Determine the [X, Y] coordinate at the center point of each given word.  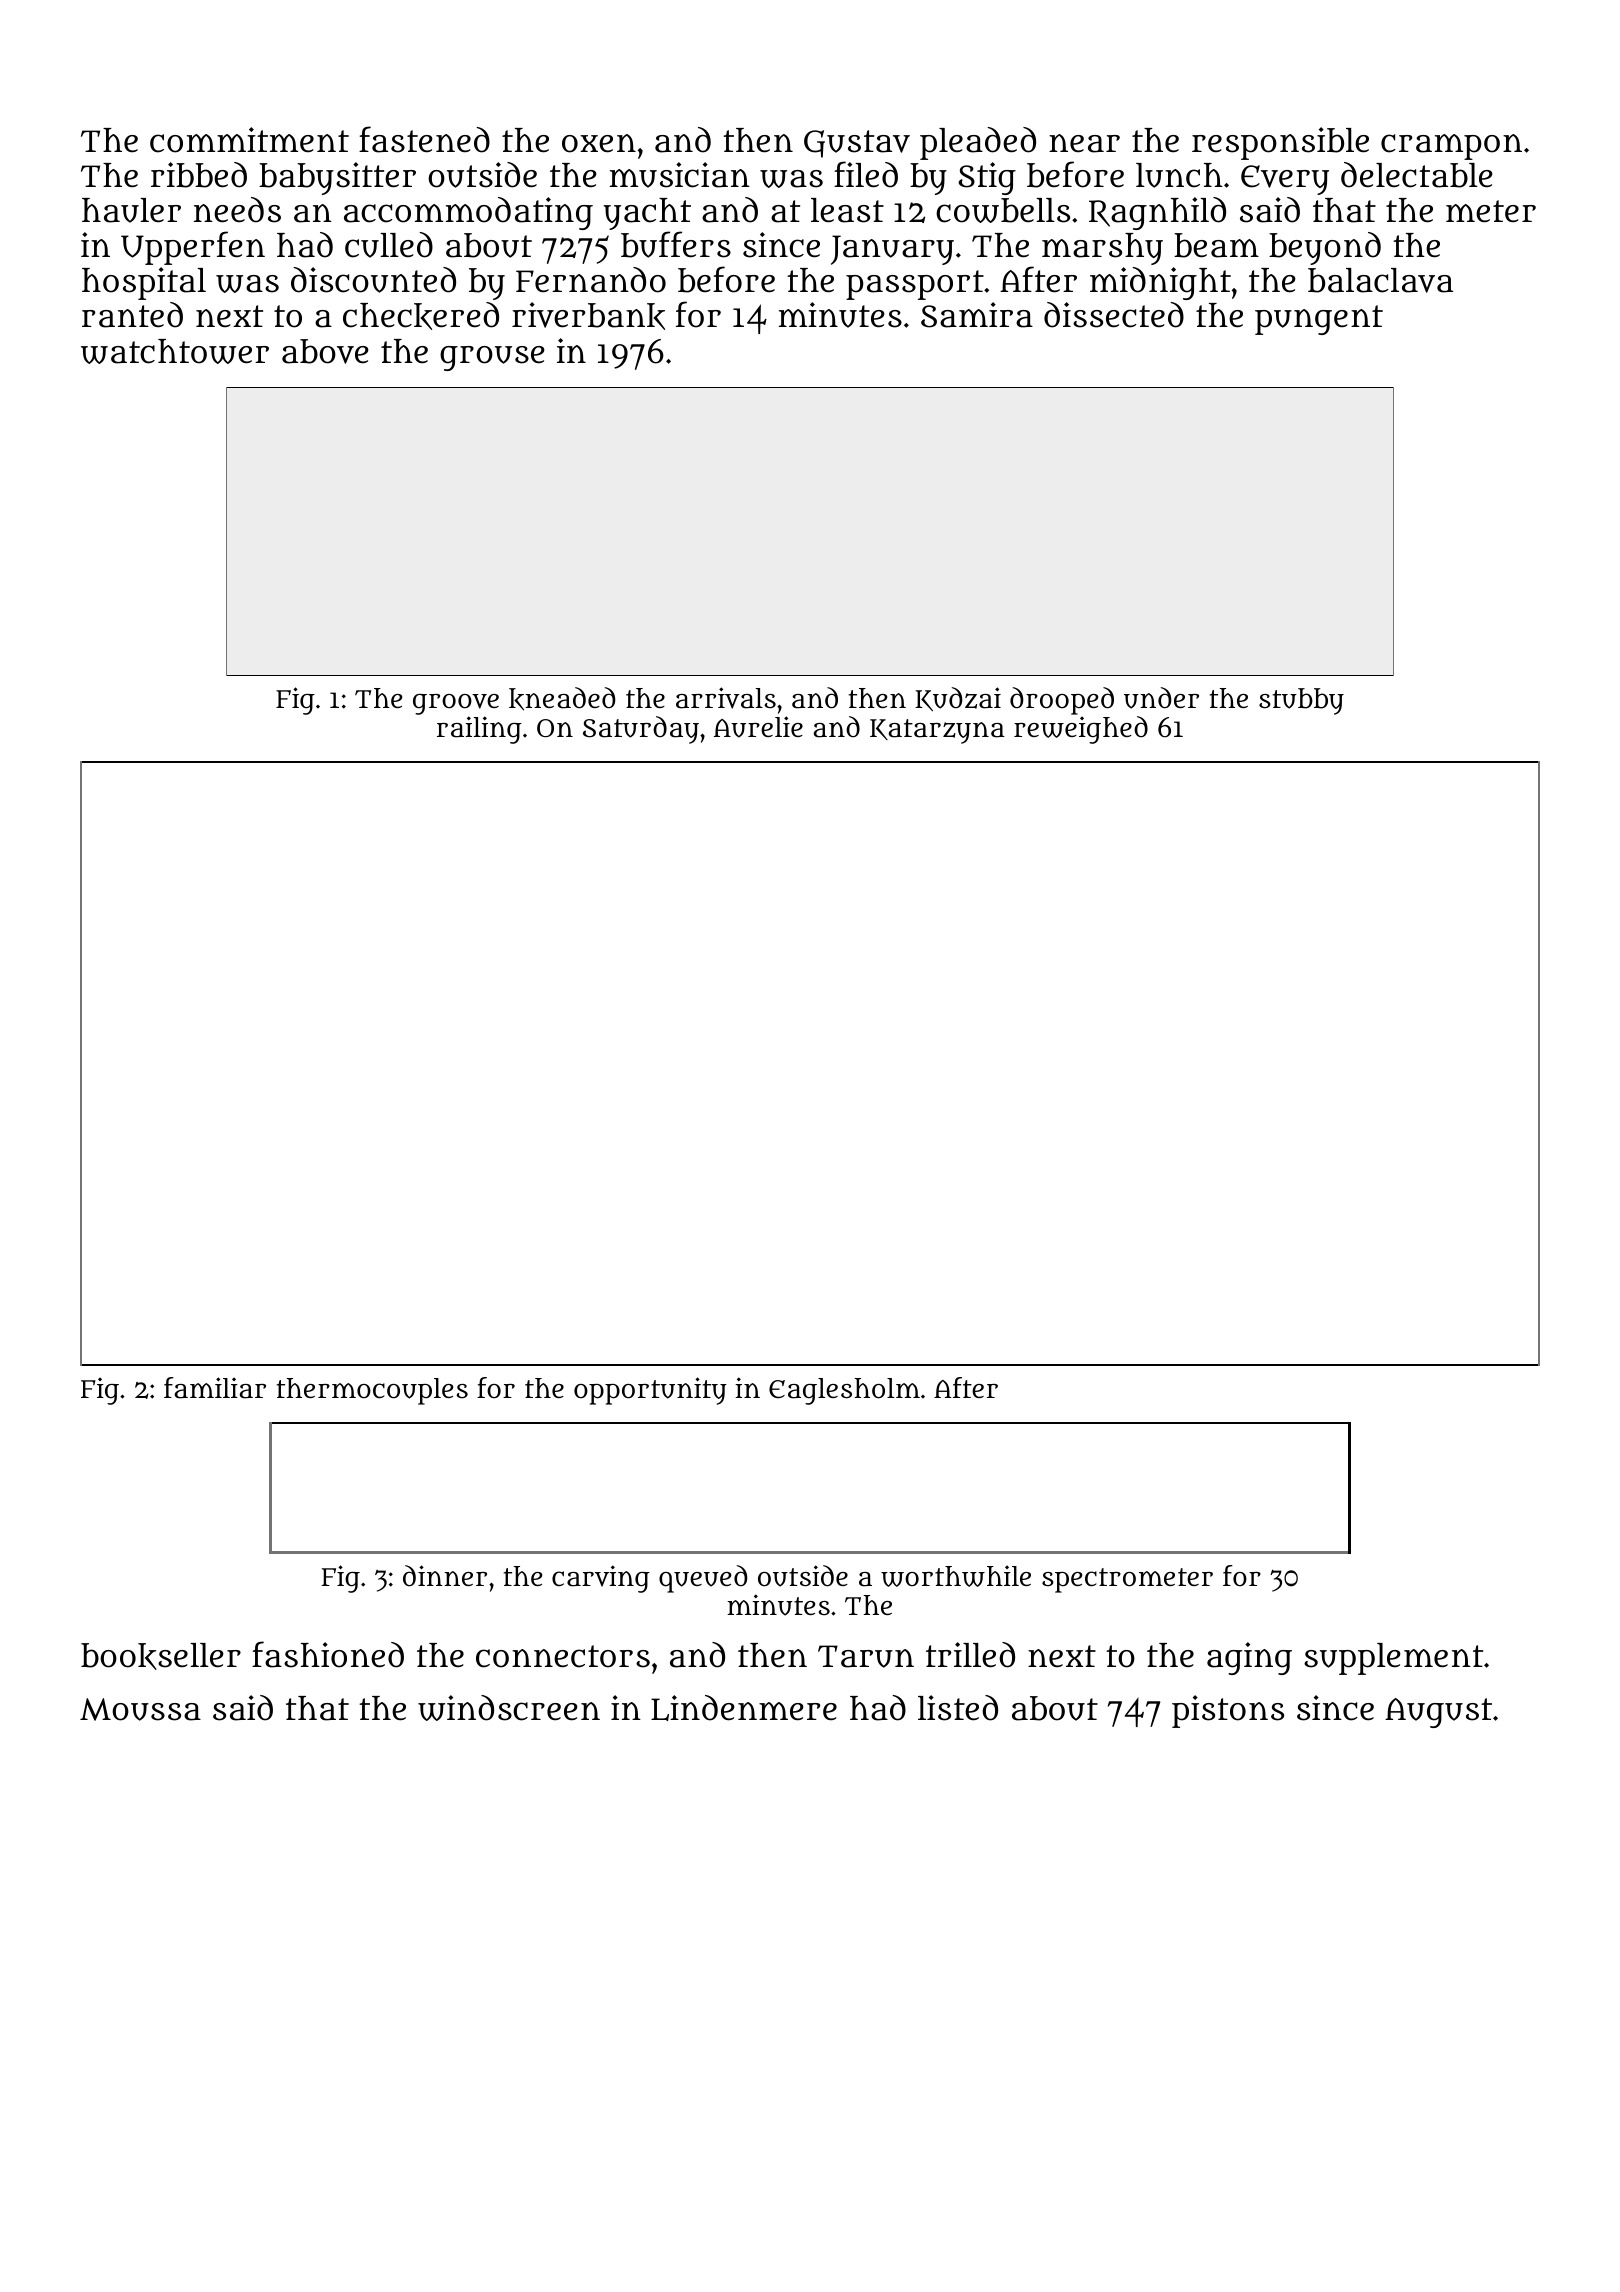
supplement [1393, 1659]
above [325, 351]
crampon [1451, 147]
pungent [1319, 320]
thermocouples [372, 1391]
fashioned [328, 1654]
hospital [144, 283]
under [1161, 698]
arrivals [726, 698]
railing [479, 730]
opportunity [650, 1391]
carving [601, 1579]
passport [915, 285]
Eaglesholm [844, 1391]
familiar [215, 1388]
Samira [977, 315]
